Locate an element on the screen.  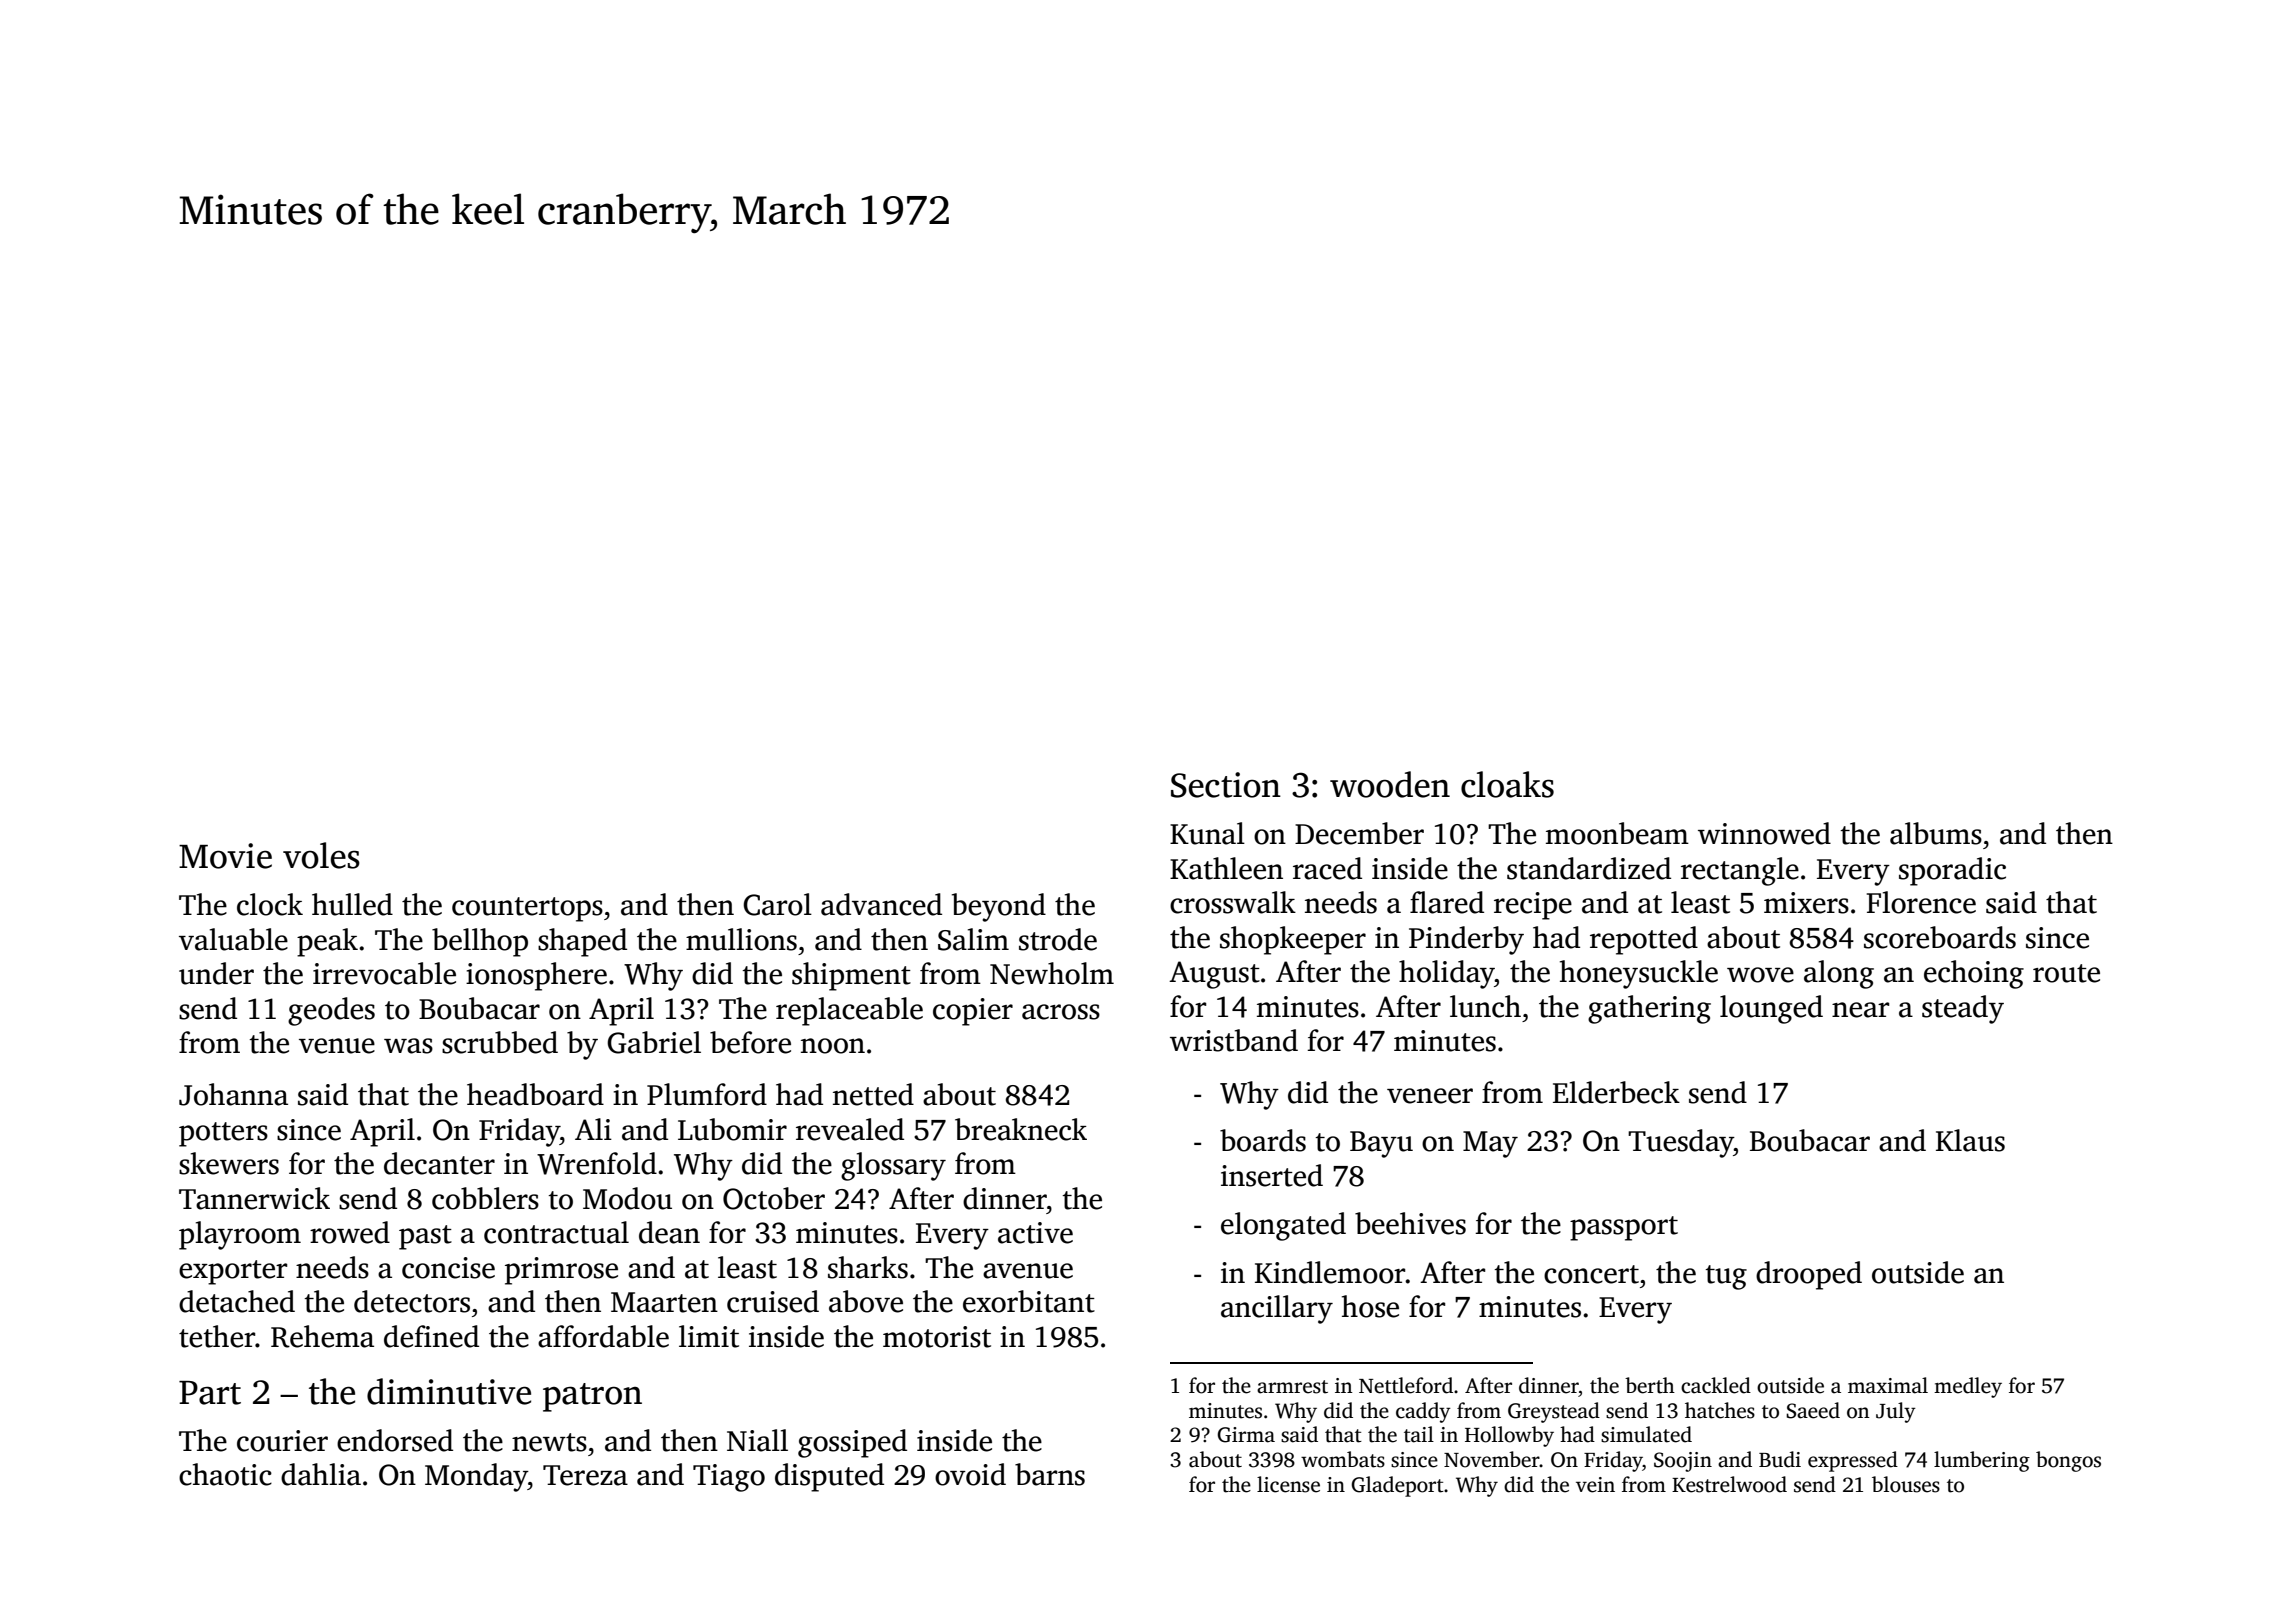
Klaus is located at coordinates (1970, 1140).
